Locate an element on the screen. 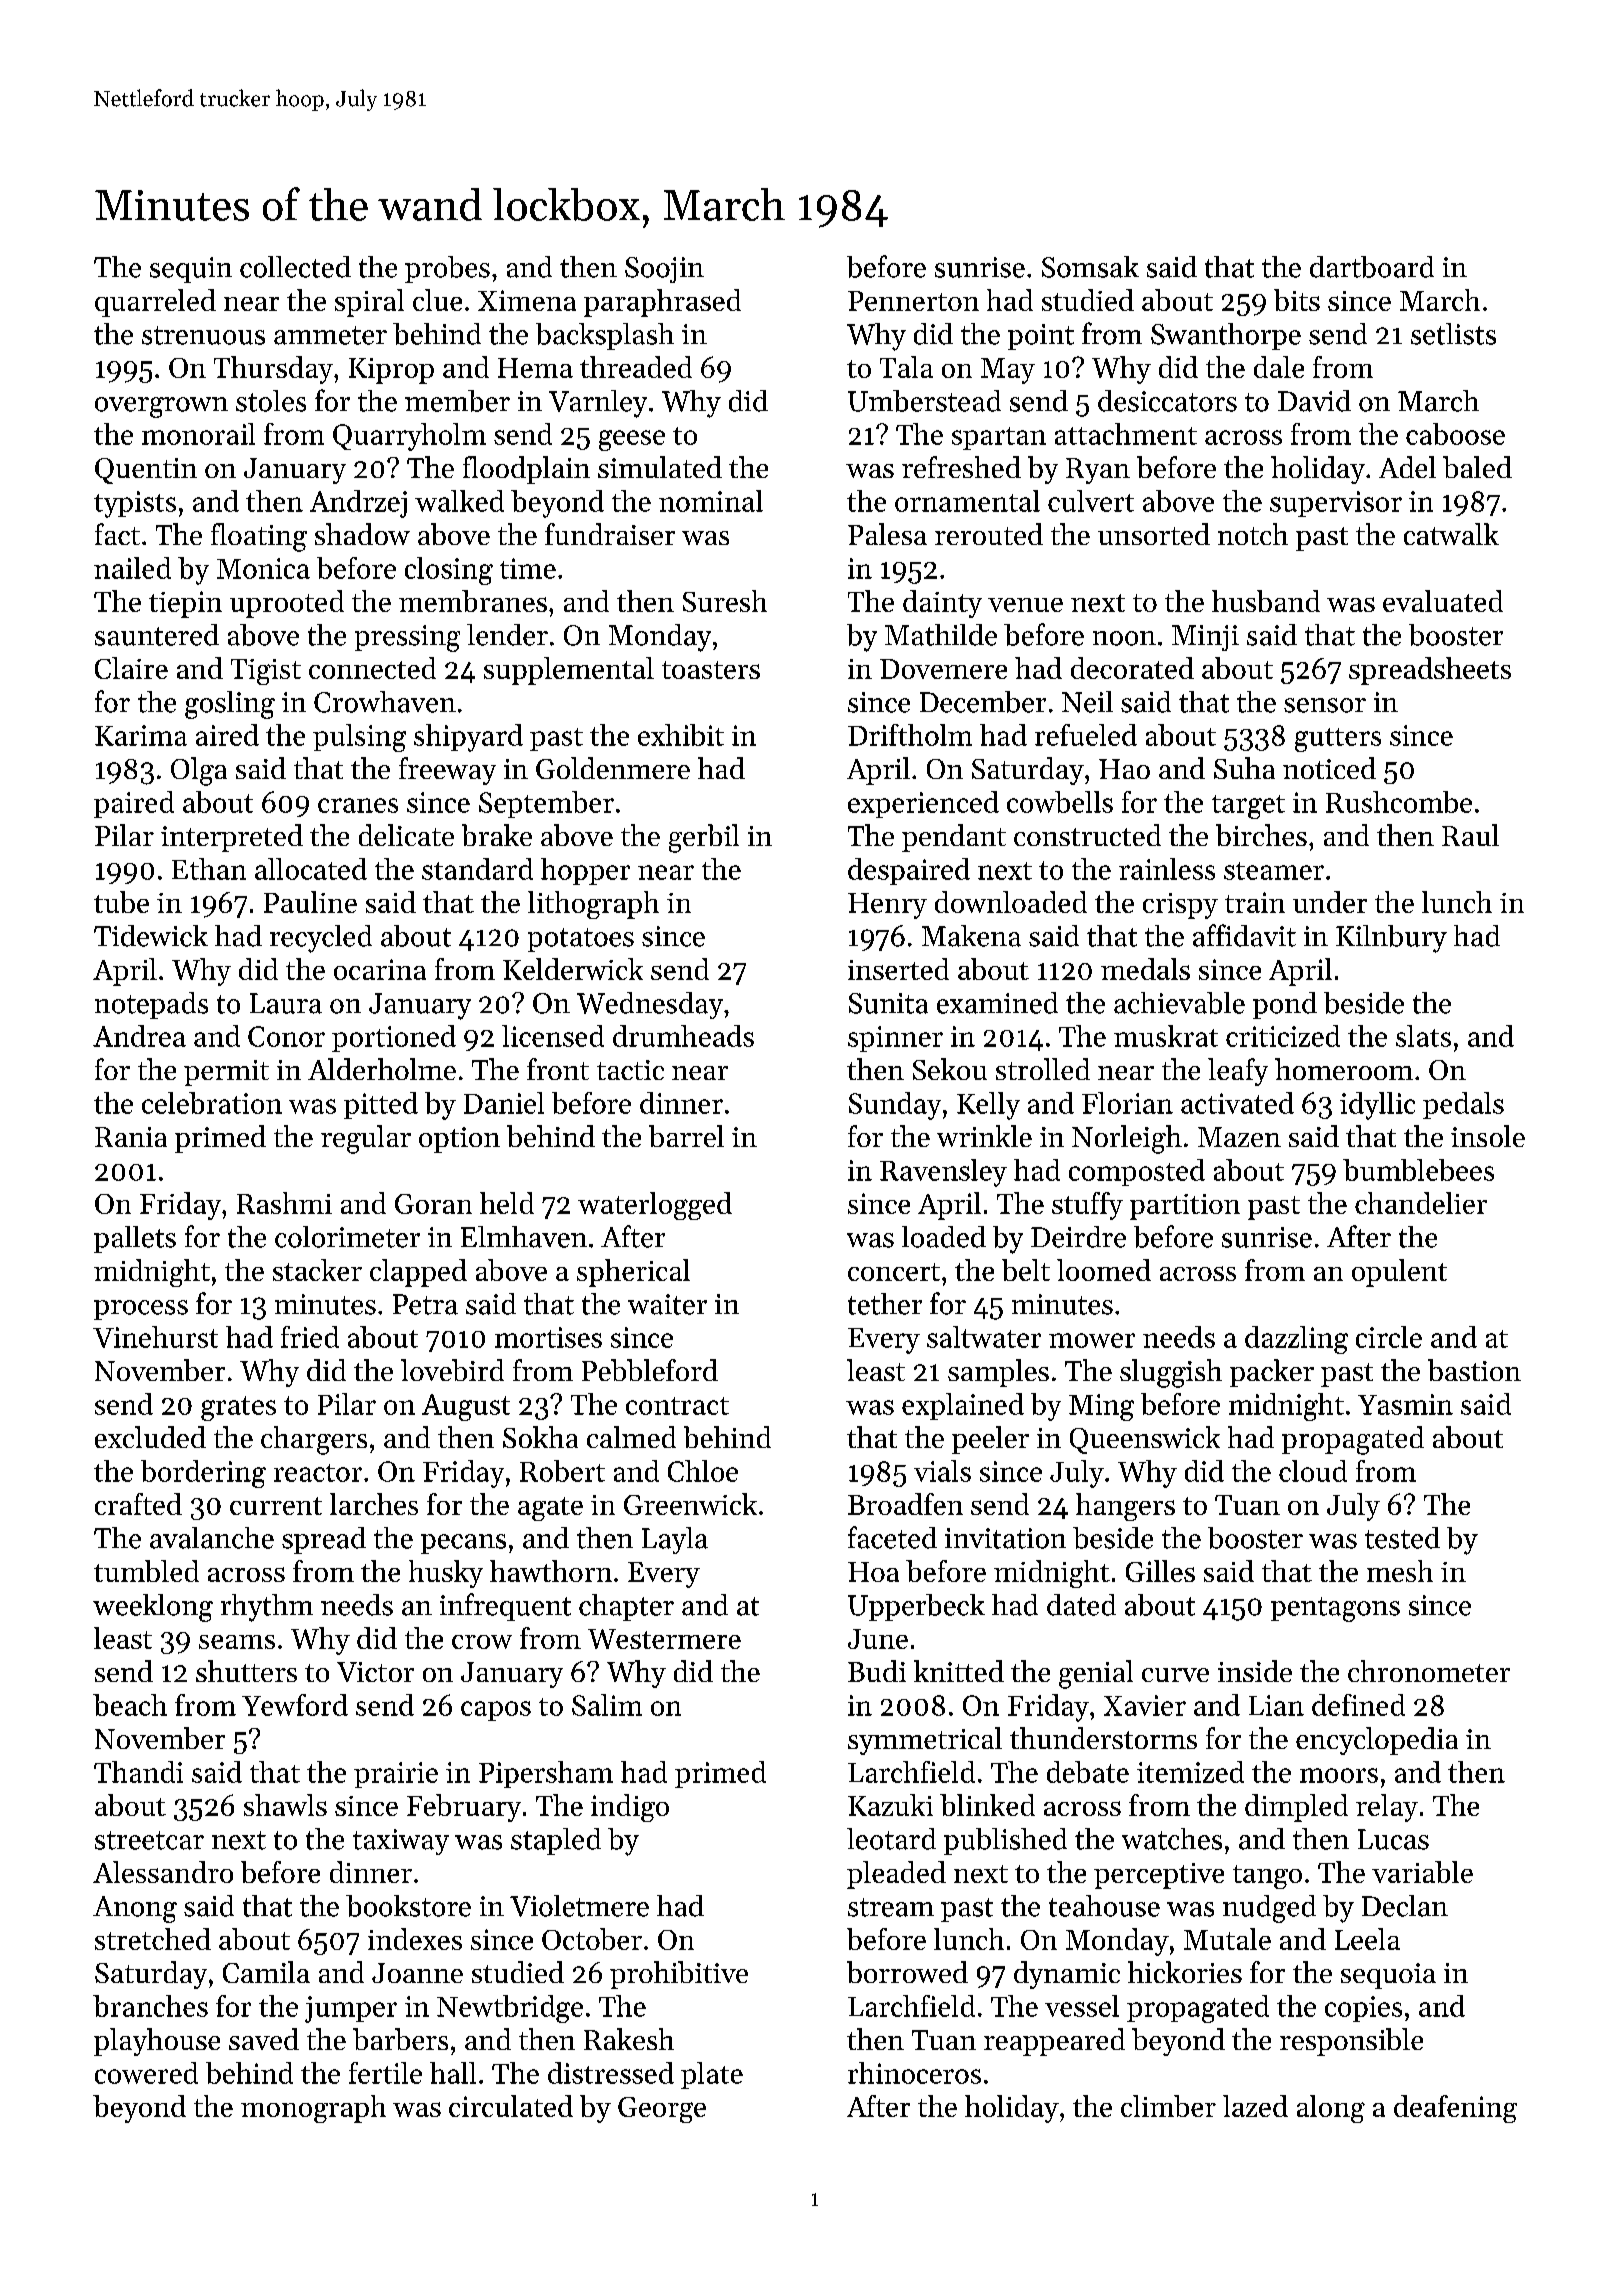 Image resolution: width=1620 pixels, height=2292 pixels. stream is located at coordinates (891, 1907).
